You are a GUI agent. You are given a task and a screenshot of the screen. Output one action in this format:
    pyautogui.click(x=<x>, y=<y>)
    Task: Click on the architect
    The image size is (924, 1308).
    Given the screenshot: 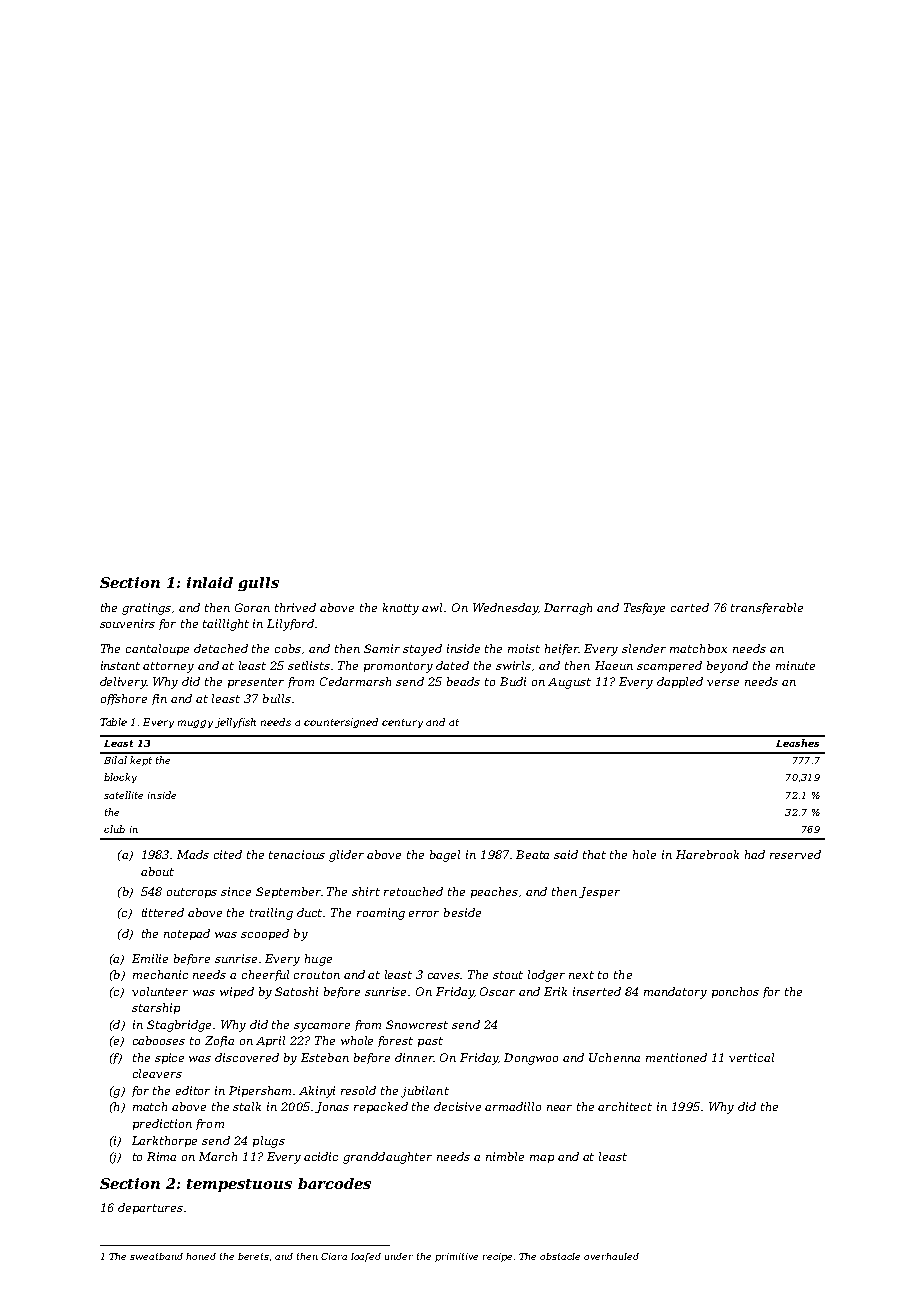 What is the action you would take?
    pyautogui.click(x=625, y=1106)
